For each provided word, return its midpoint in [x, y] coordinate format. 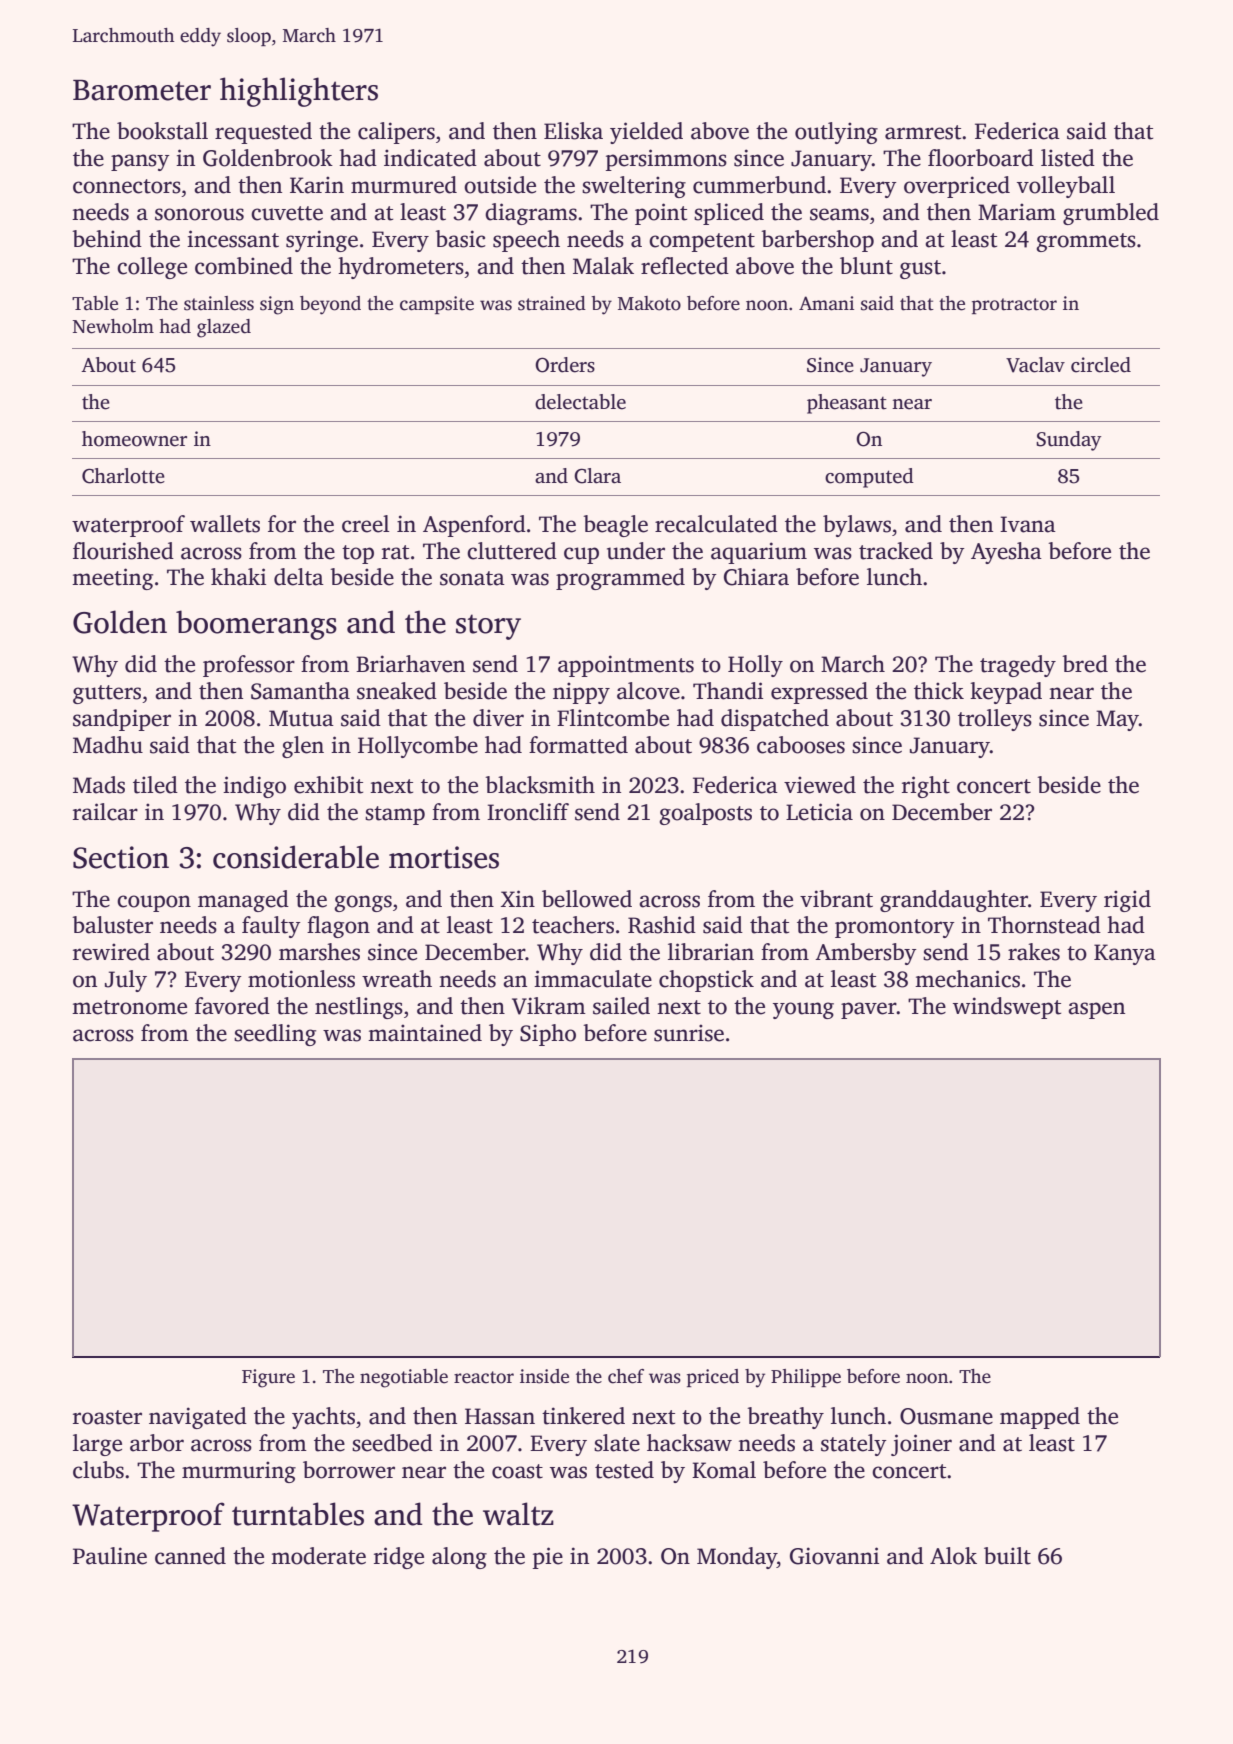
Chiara [756, 577]
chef [626, 1376]
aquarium [759, 553]
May [1117, 720]
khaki [238, 577]
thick [939, 691]
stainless [219, 303]
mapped [1040, 1418]
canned [190, 1556]
